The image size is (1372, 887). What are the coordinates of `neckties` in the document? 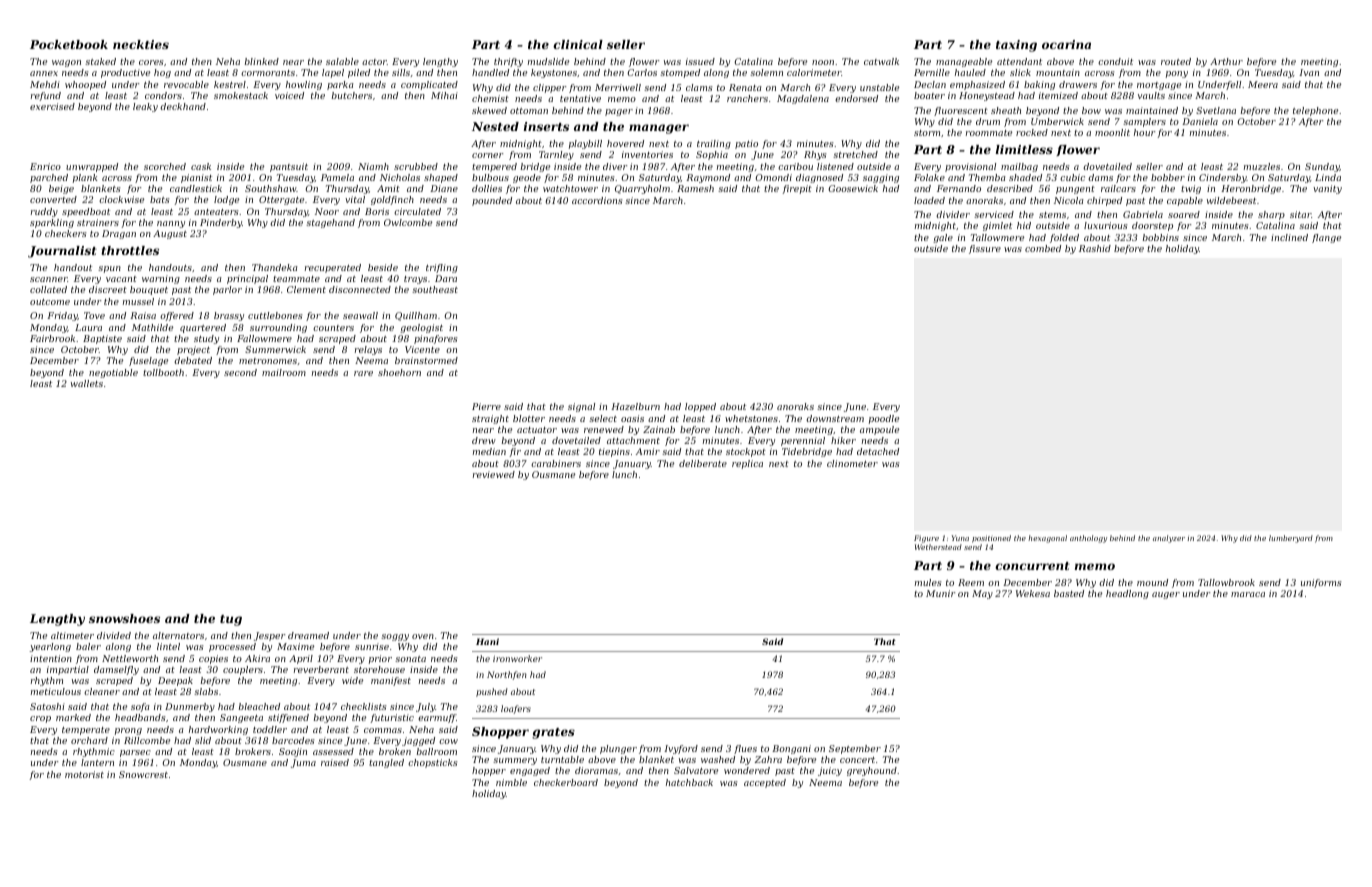 It's located at (141, 44).
